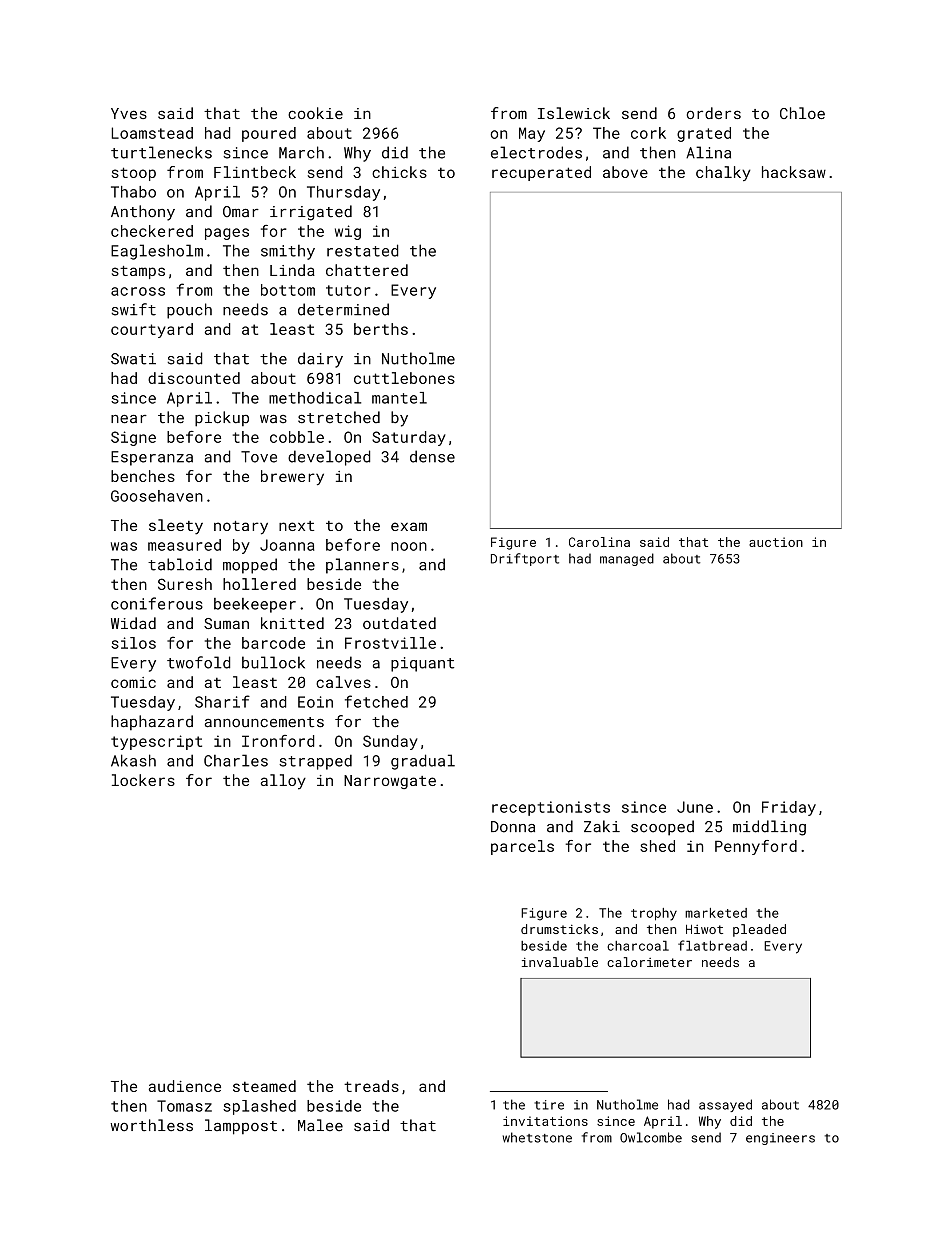  Describe the element at coordinates (725, 1105) in the document. I see `assayed` at that location.
